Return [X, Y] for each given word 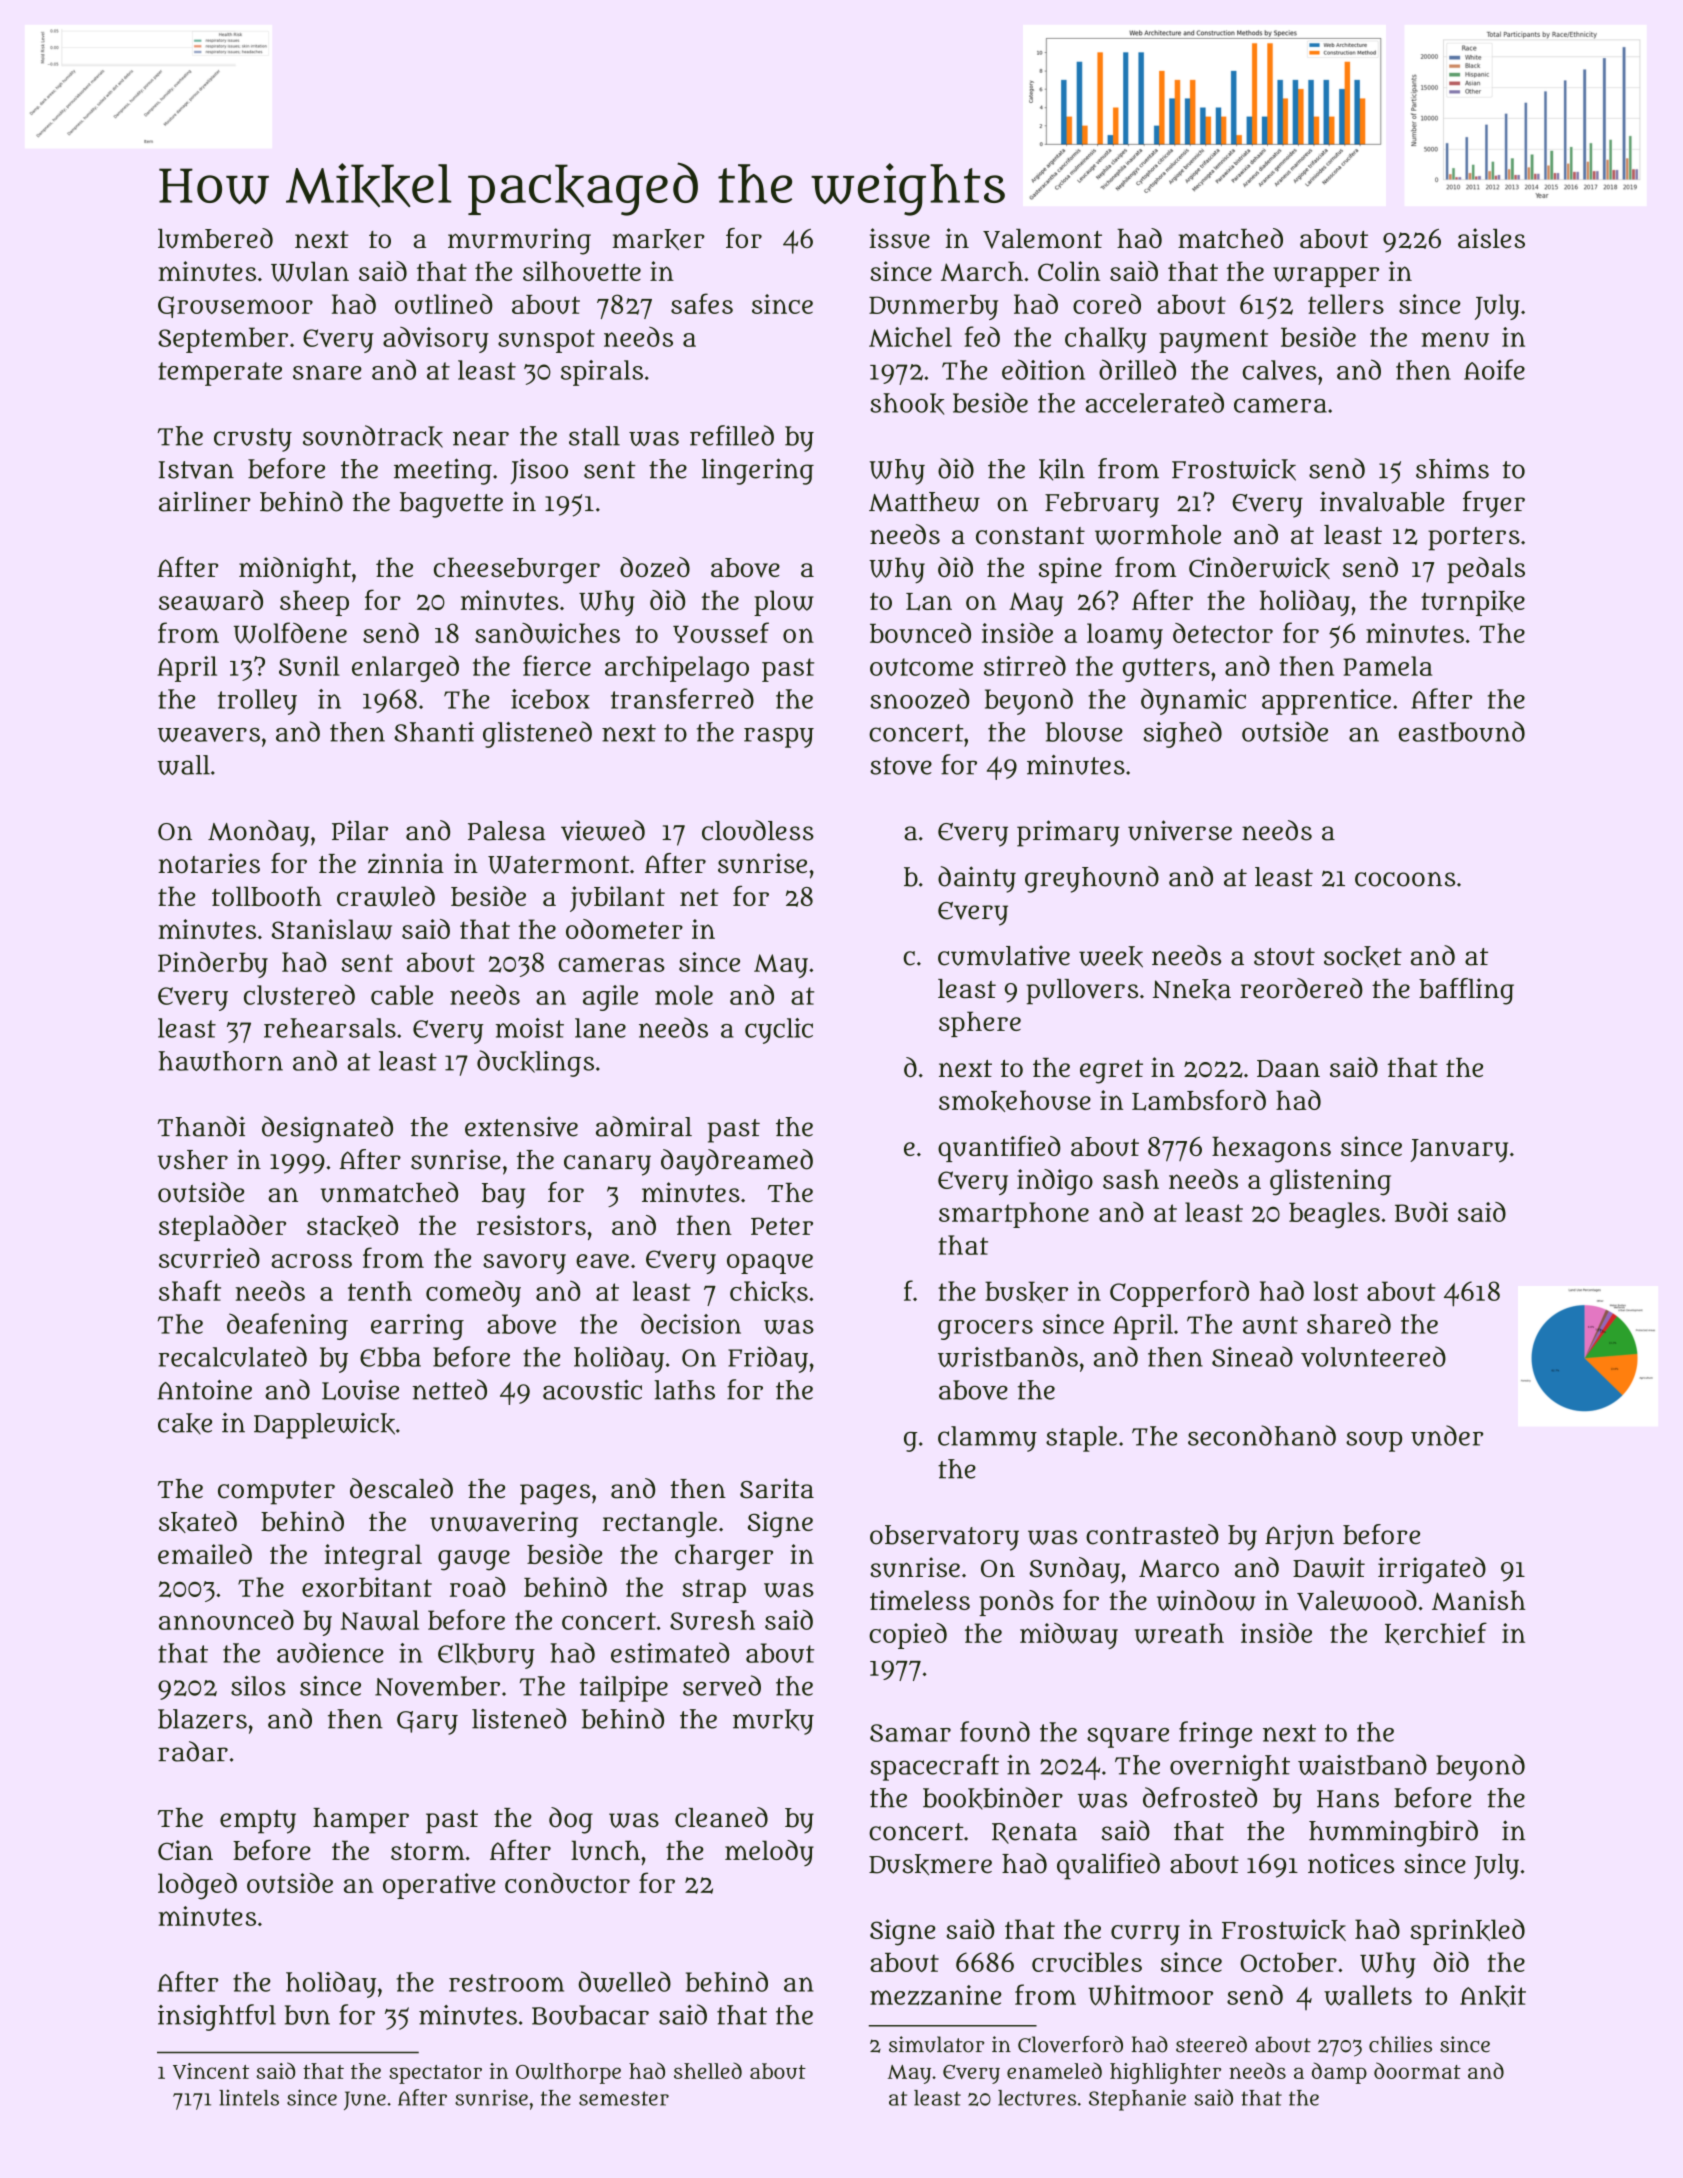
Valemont [1042, 239]
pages [555, 1494]
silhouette [582, 271]
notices [1351, 1863]
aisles [1491, 238]
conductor [567, 1883]
